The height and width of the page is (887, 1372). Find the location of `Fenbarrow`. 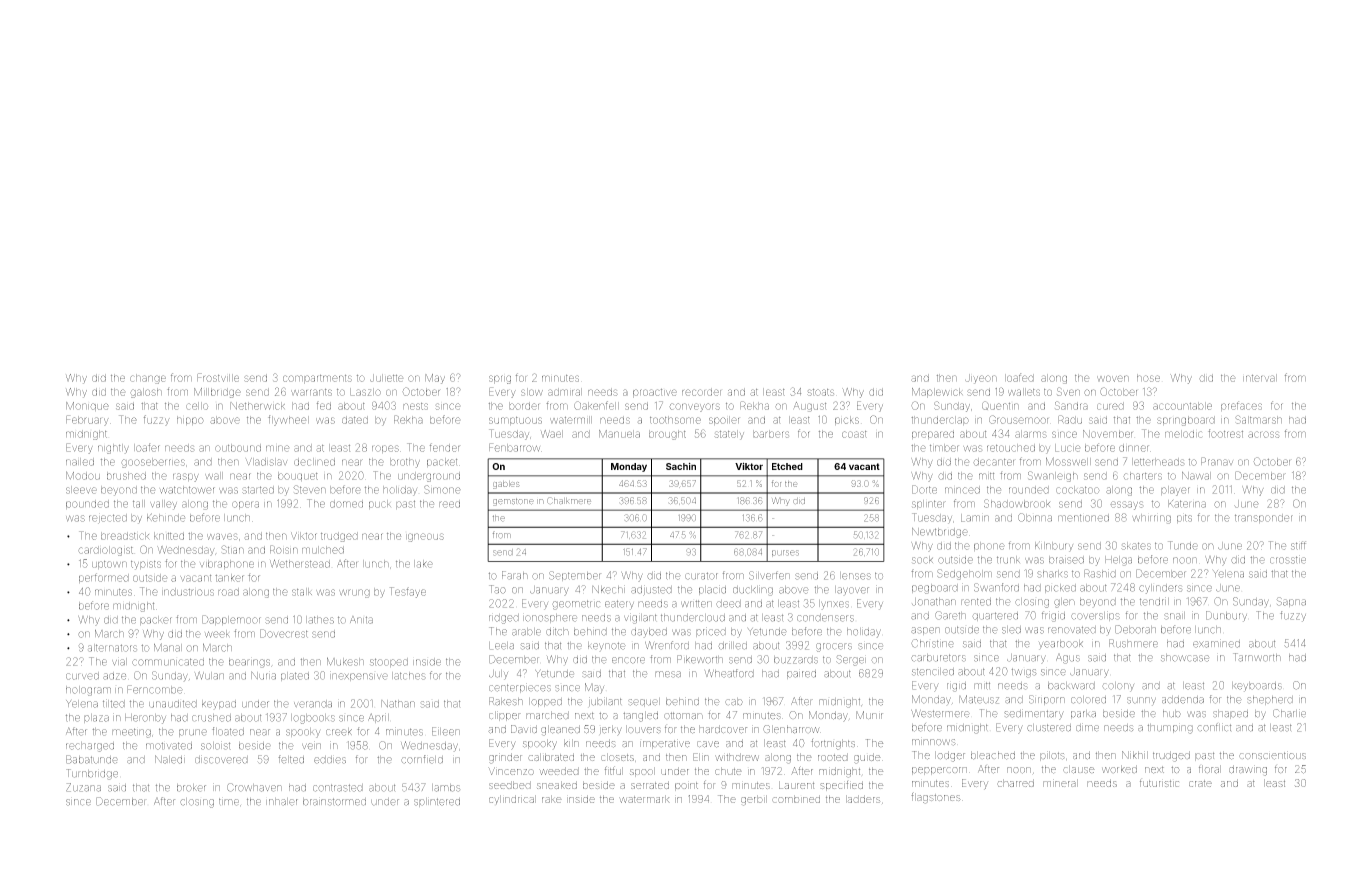

Fenbarrow is located at coordinates (514, 447).
